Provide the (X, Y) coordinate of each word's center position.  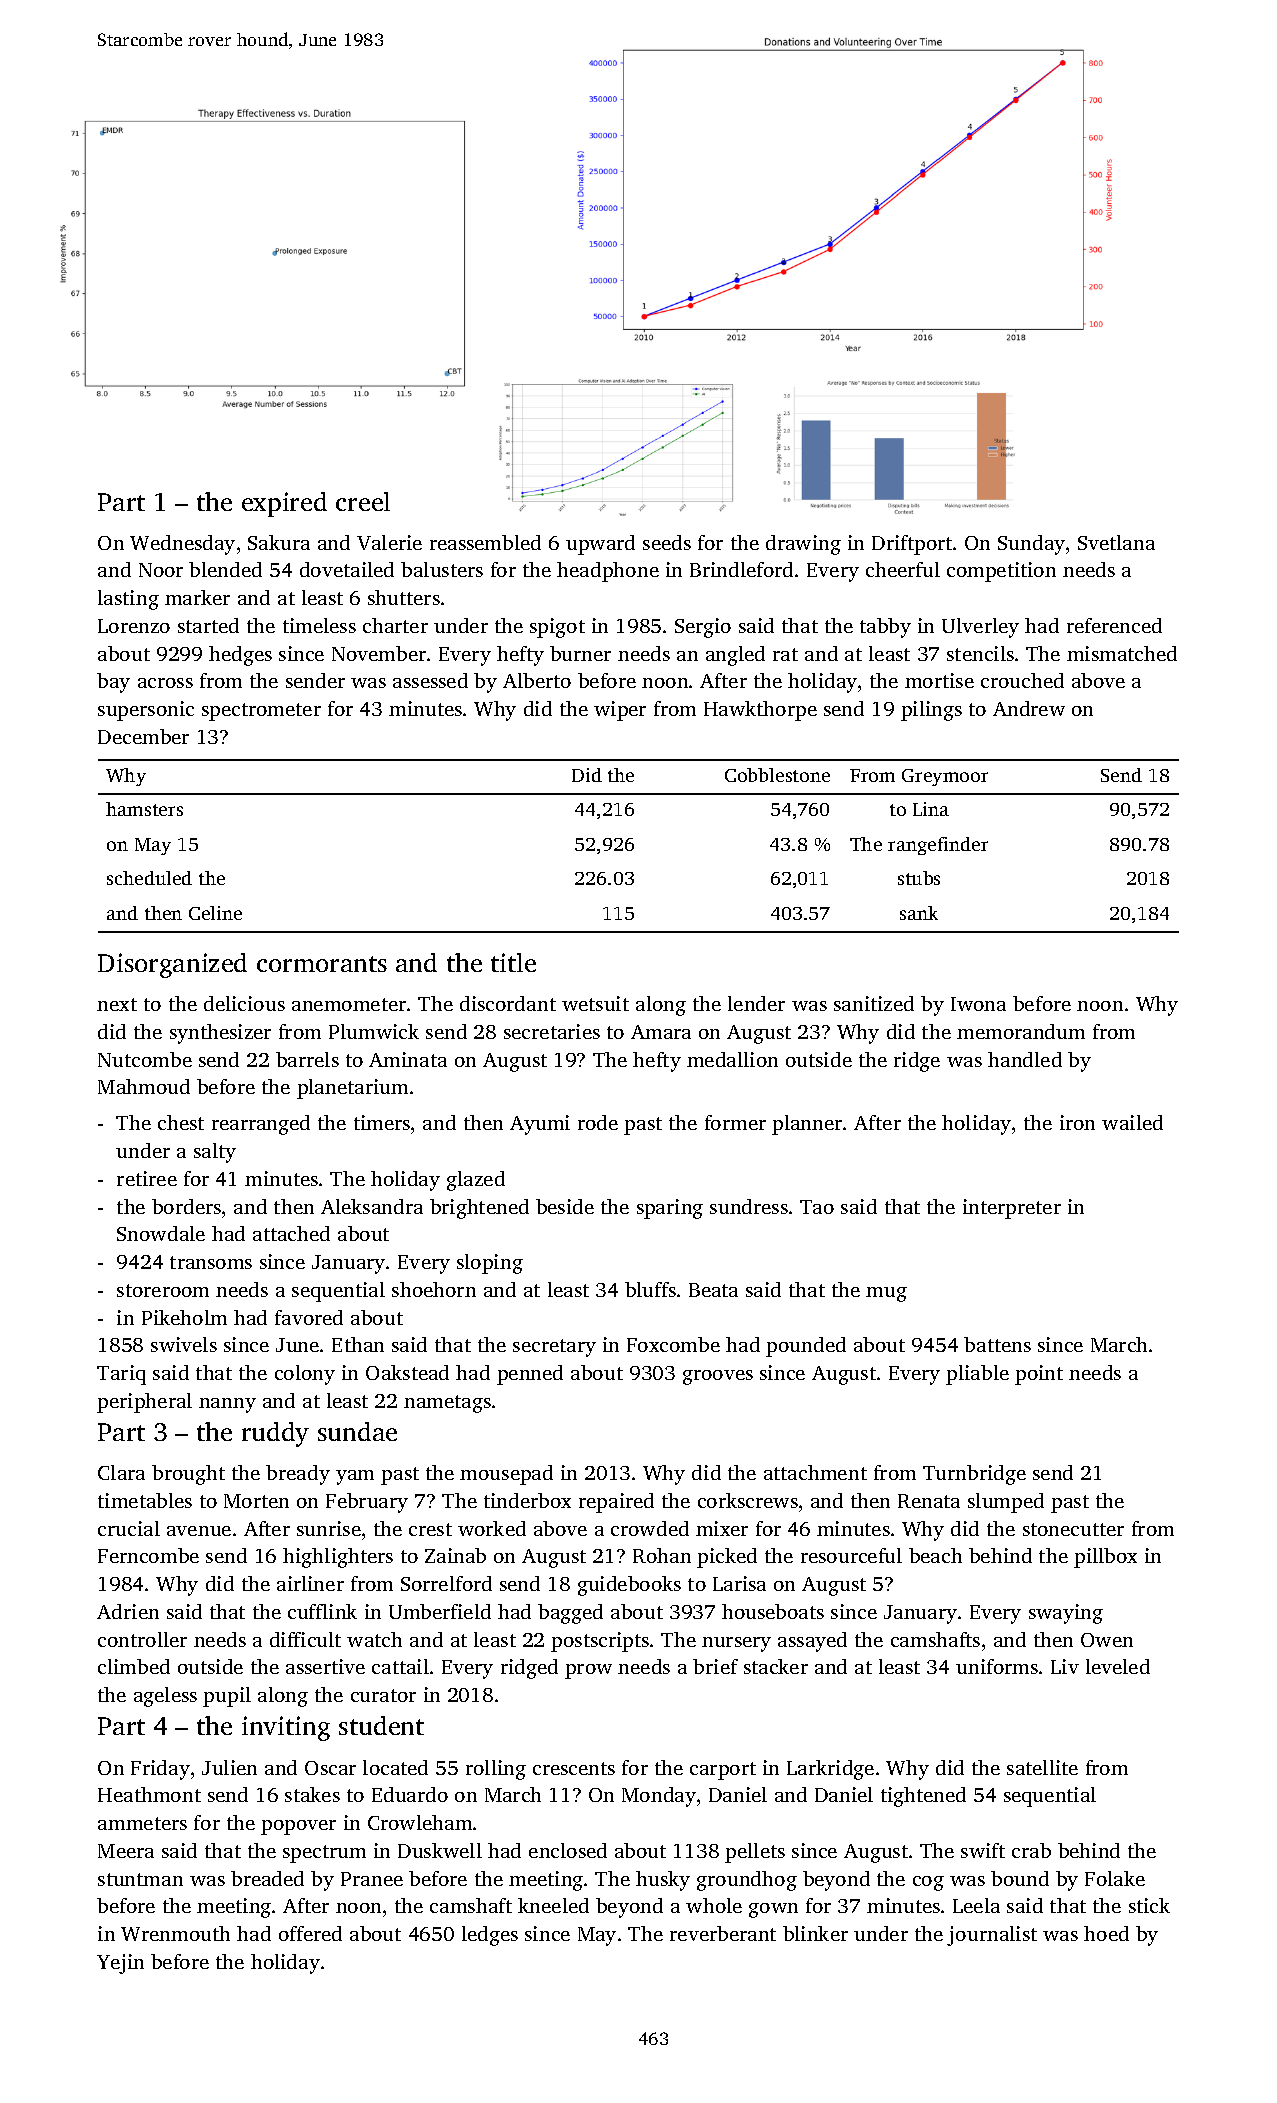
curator (383, 1695)
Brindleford (741, 569)
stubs (919, 878)
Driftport (912, 545)
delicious (244, 1003)
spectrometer (261, 712)
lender (756, 1003)
